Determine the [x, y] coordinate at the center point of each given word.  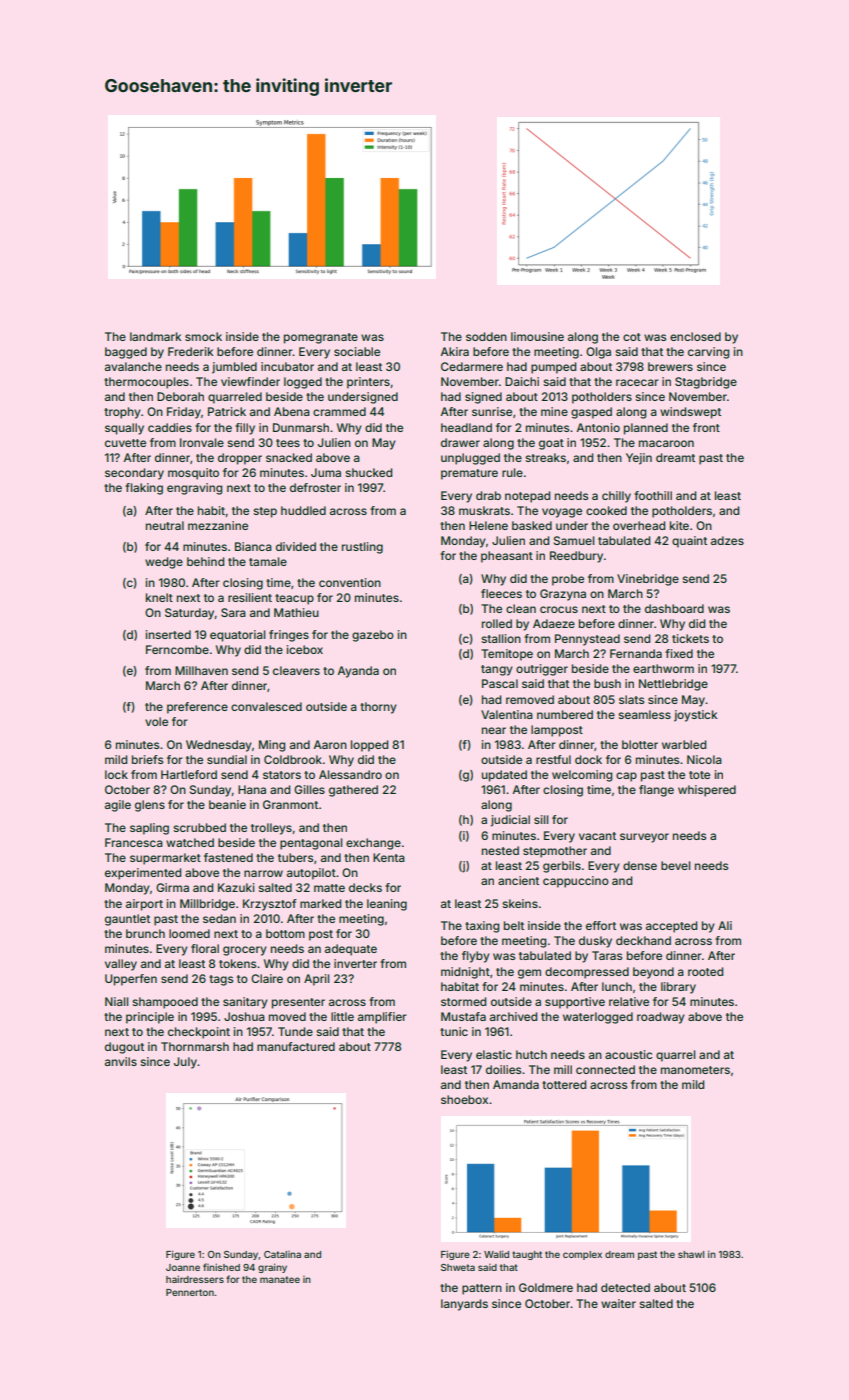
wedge [164, 563]
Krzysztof [270, 905]
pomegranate [321, 338]
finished [221, 1267]
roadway [661, 1018]
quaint [689, 542]
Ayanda [358, 672]
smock [203, 336]
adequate [351, 950]
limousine [537, 336]
